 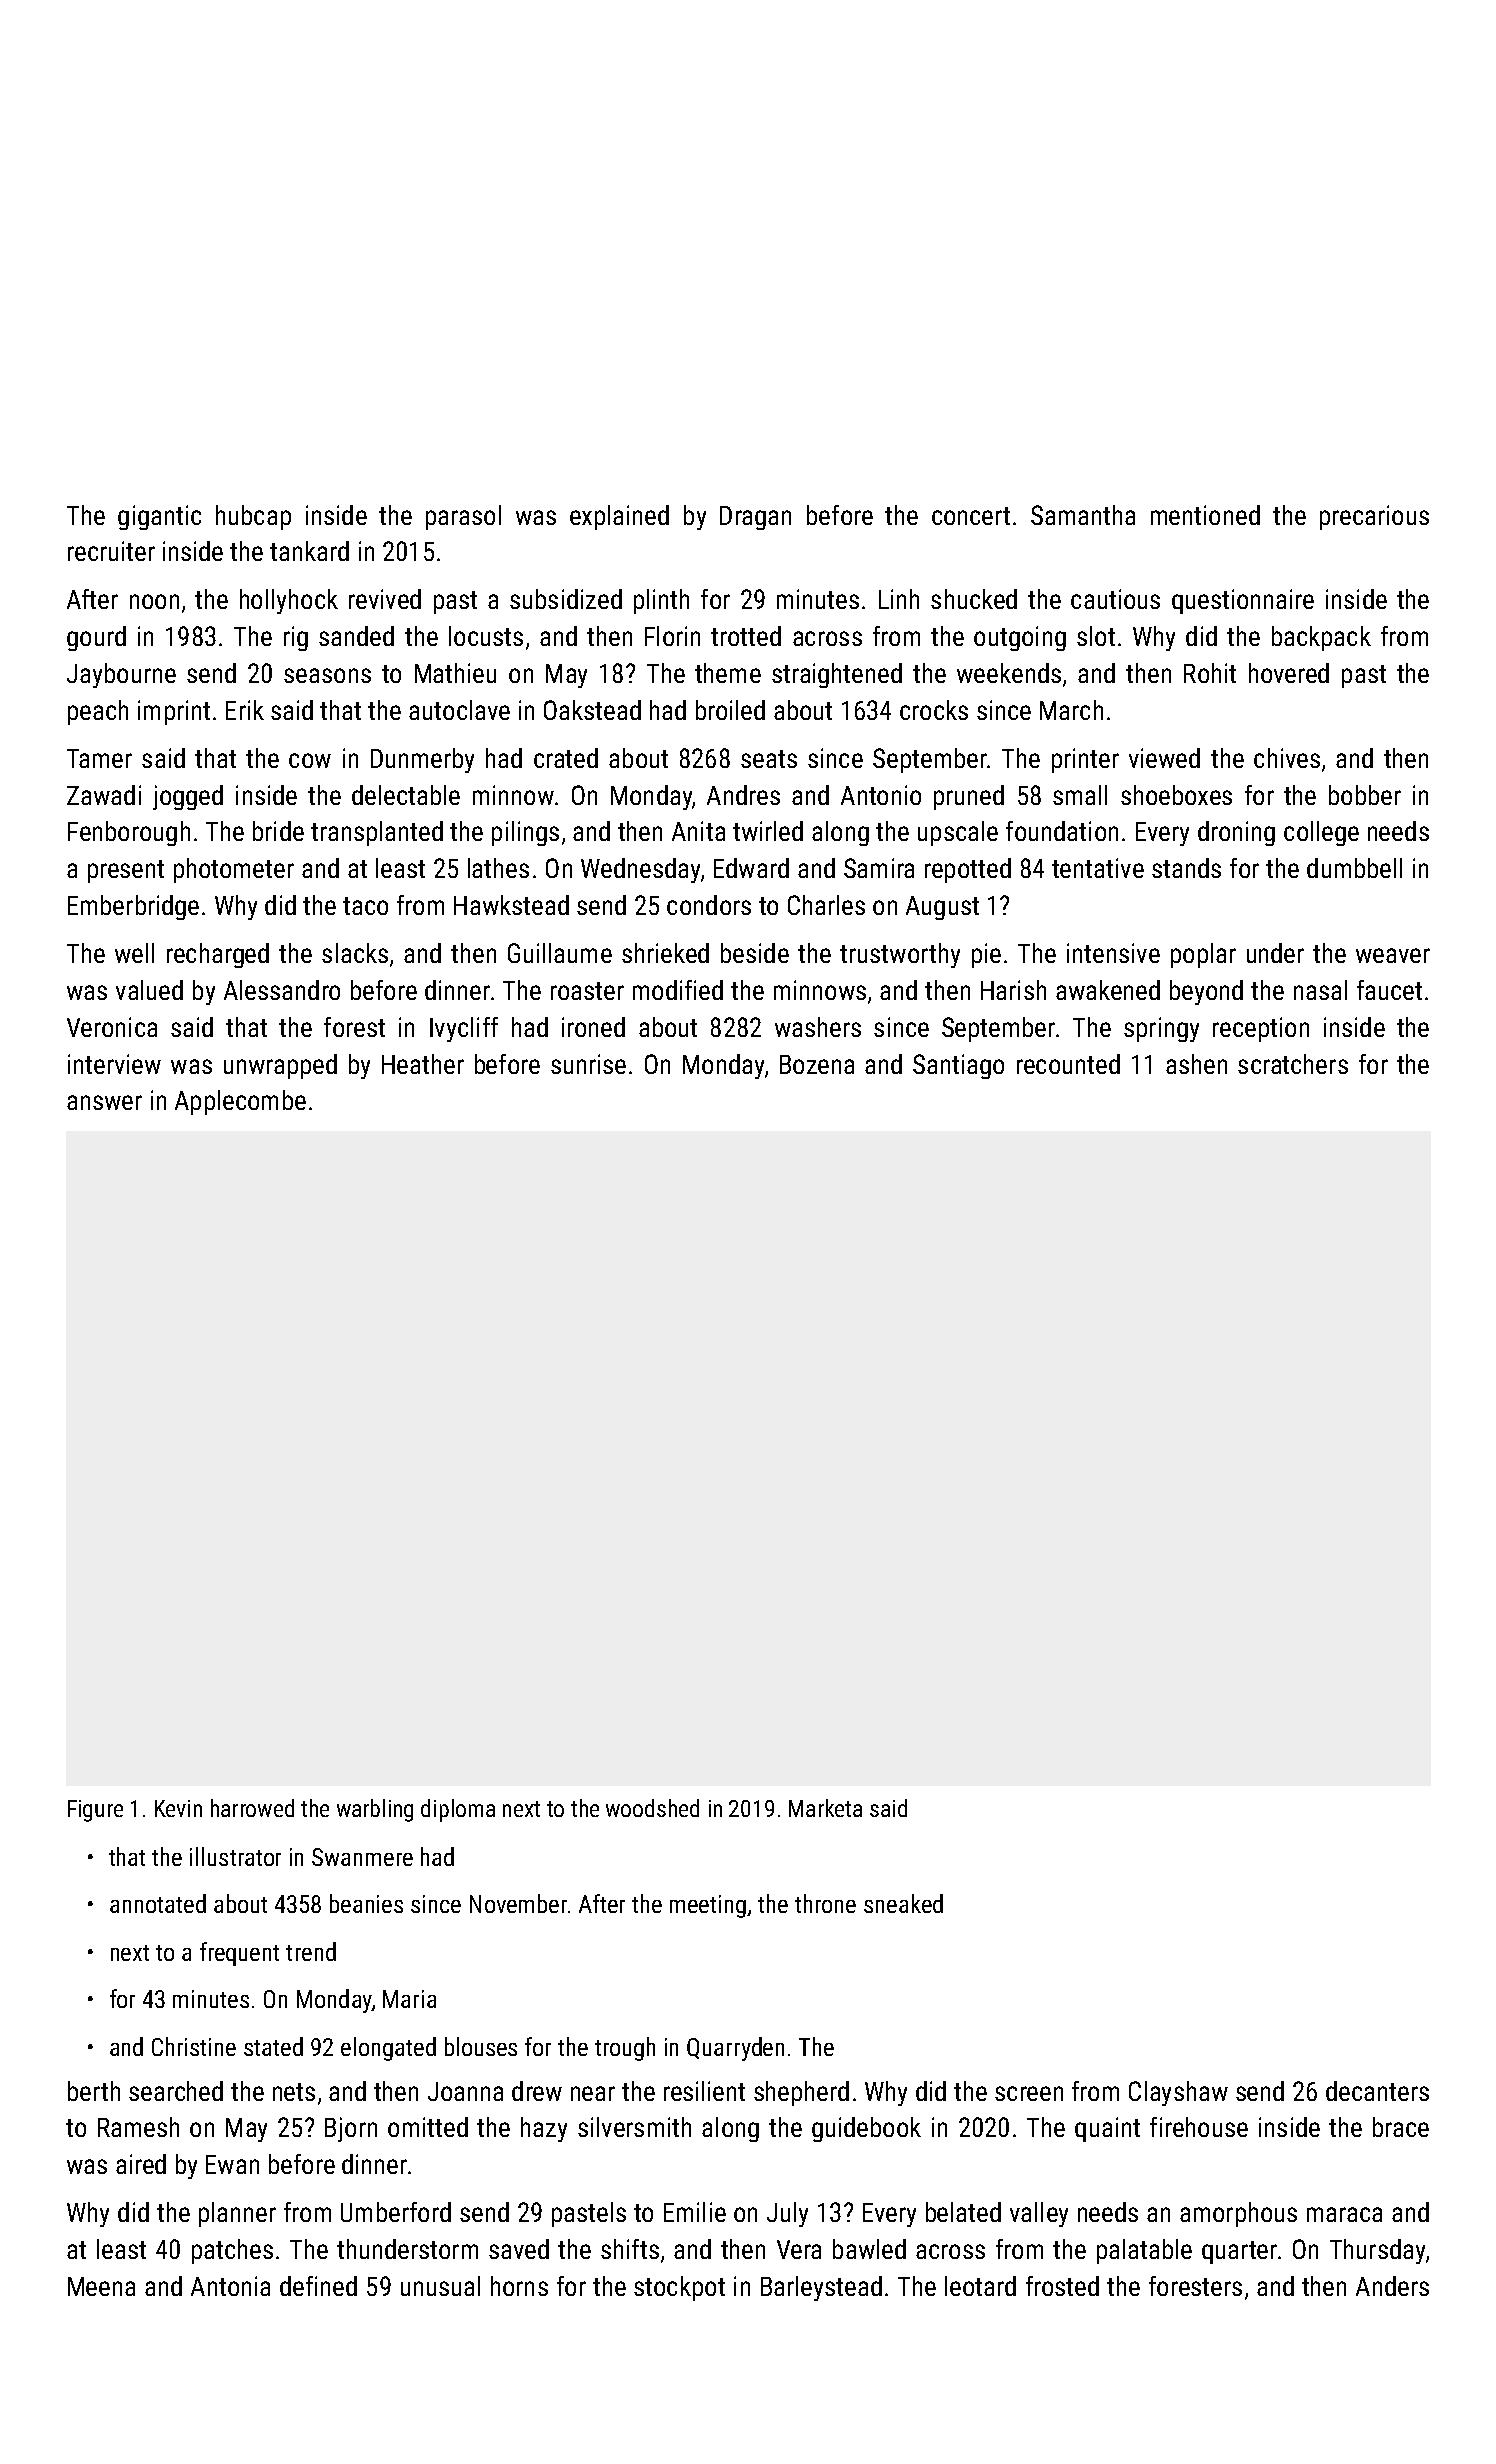 What do you see at coordinates (240, 1102) in the document?
I see `Applecombe` at bounding box center [240, 1102].
